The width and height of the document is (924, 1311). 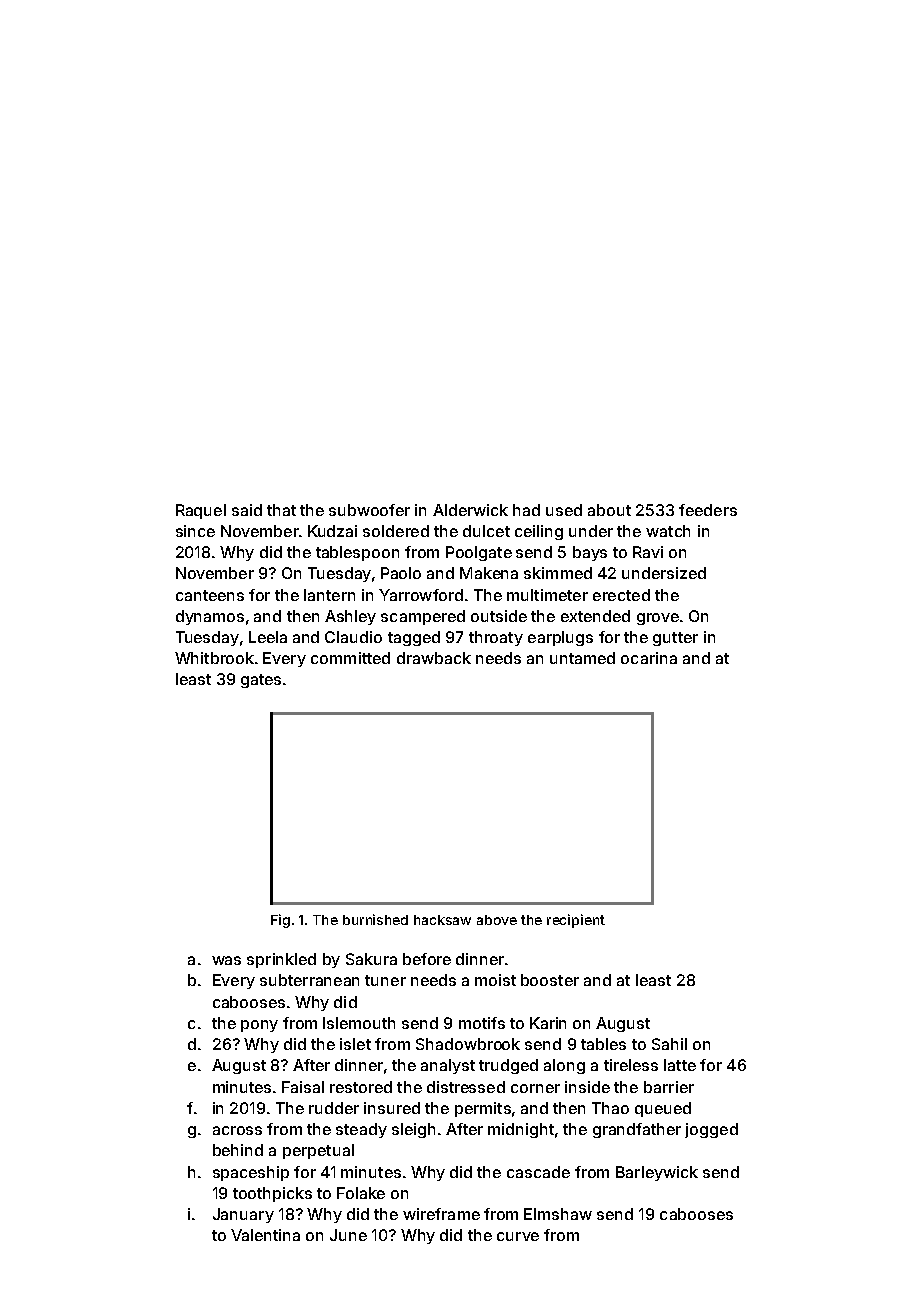 What do you see at coordinates (226, 960) in the document?
I see `was` at bounding box center [226, 960].
